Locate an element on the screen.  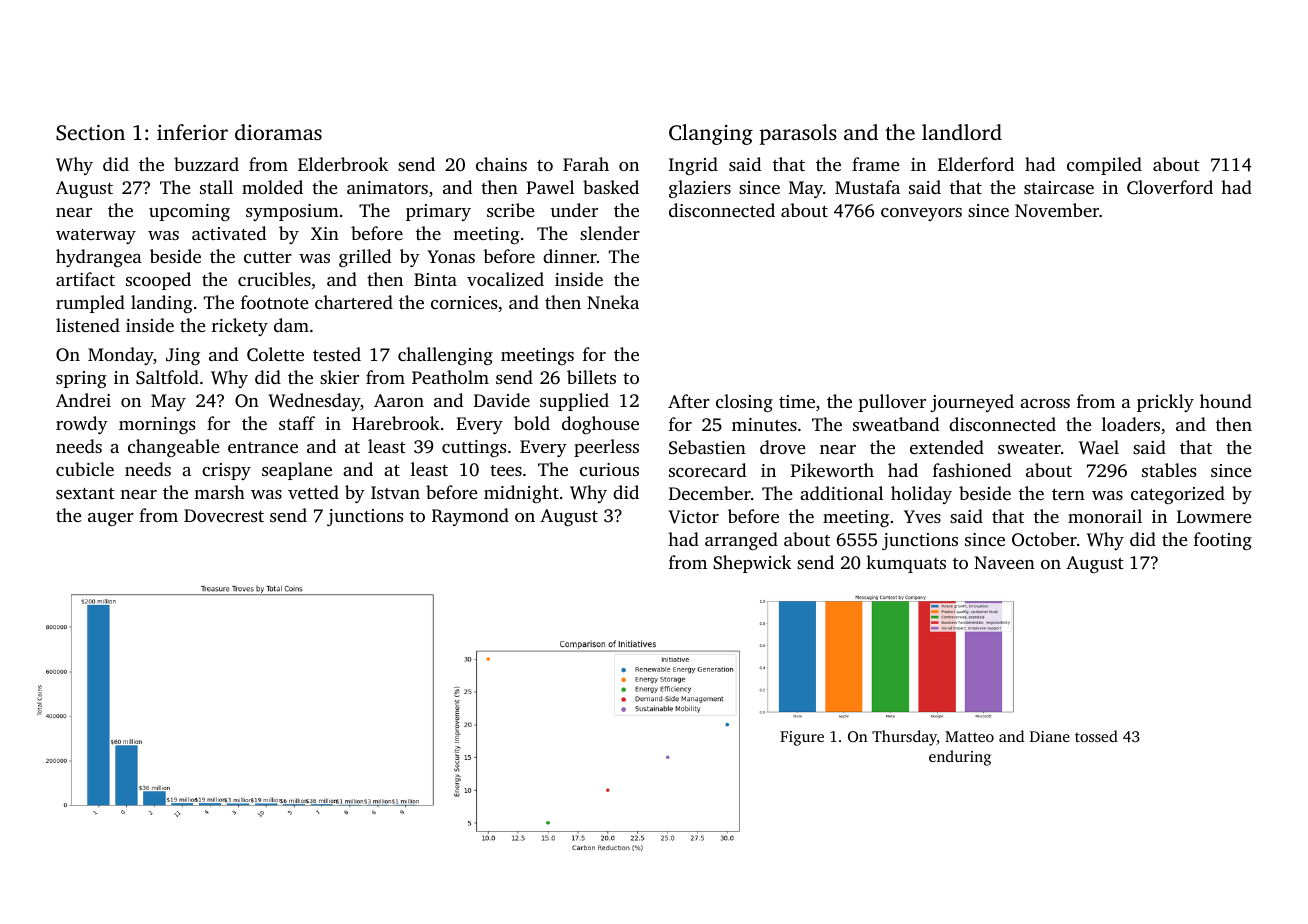
enduring is located at coordinates (960, 758).
